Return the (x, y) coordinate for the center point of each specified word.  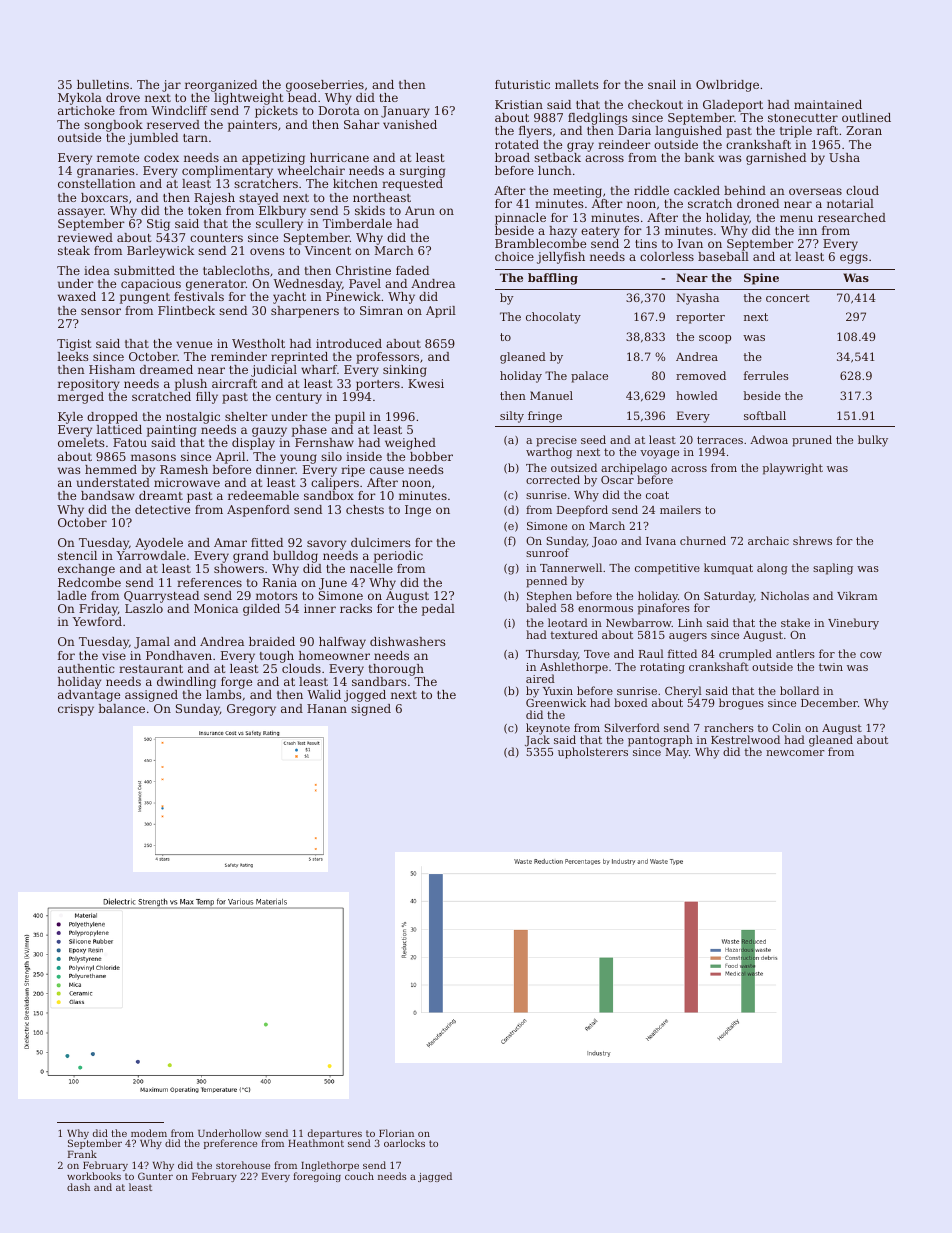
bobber (431, 456)
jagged (435, 1177)
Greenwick (556, 703)
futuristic (522, 84)
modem (149, 1133)
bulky (873, 441)
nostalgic (193, 418)
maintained (828, 104)
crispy (76, 710)
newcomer (795, 753)
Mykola (80, 99)
